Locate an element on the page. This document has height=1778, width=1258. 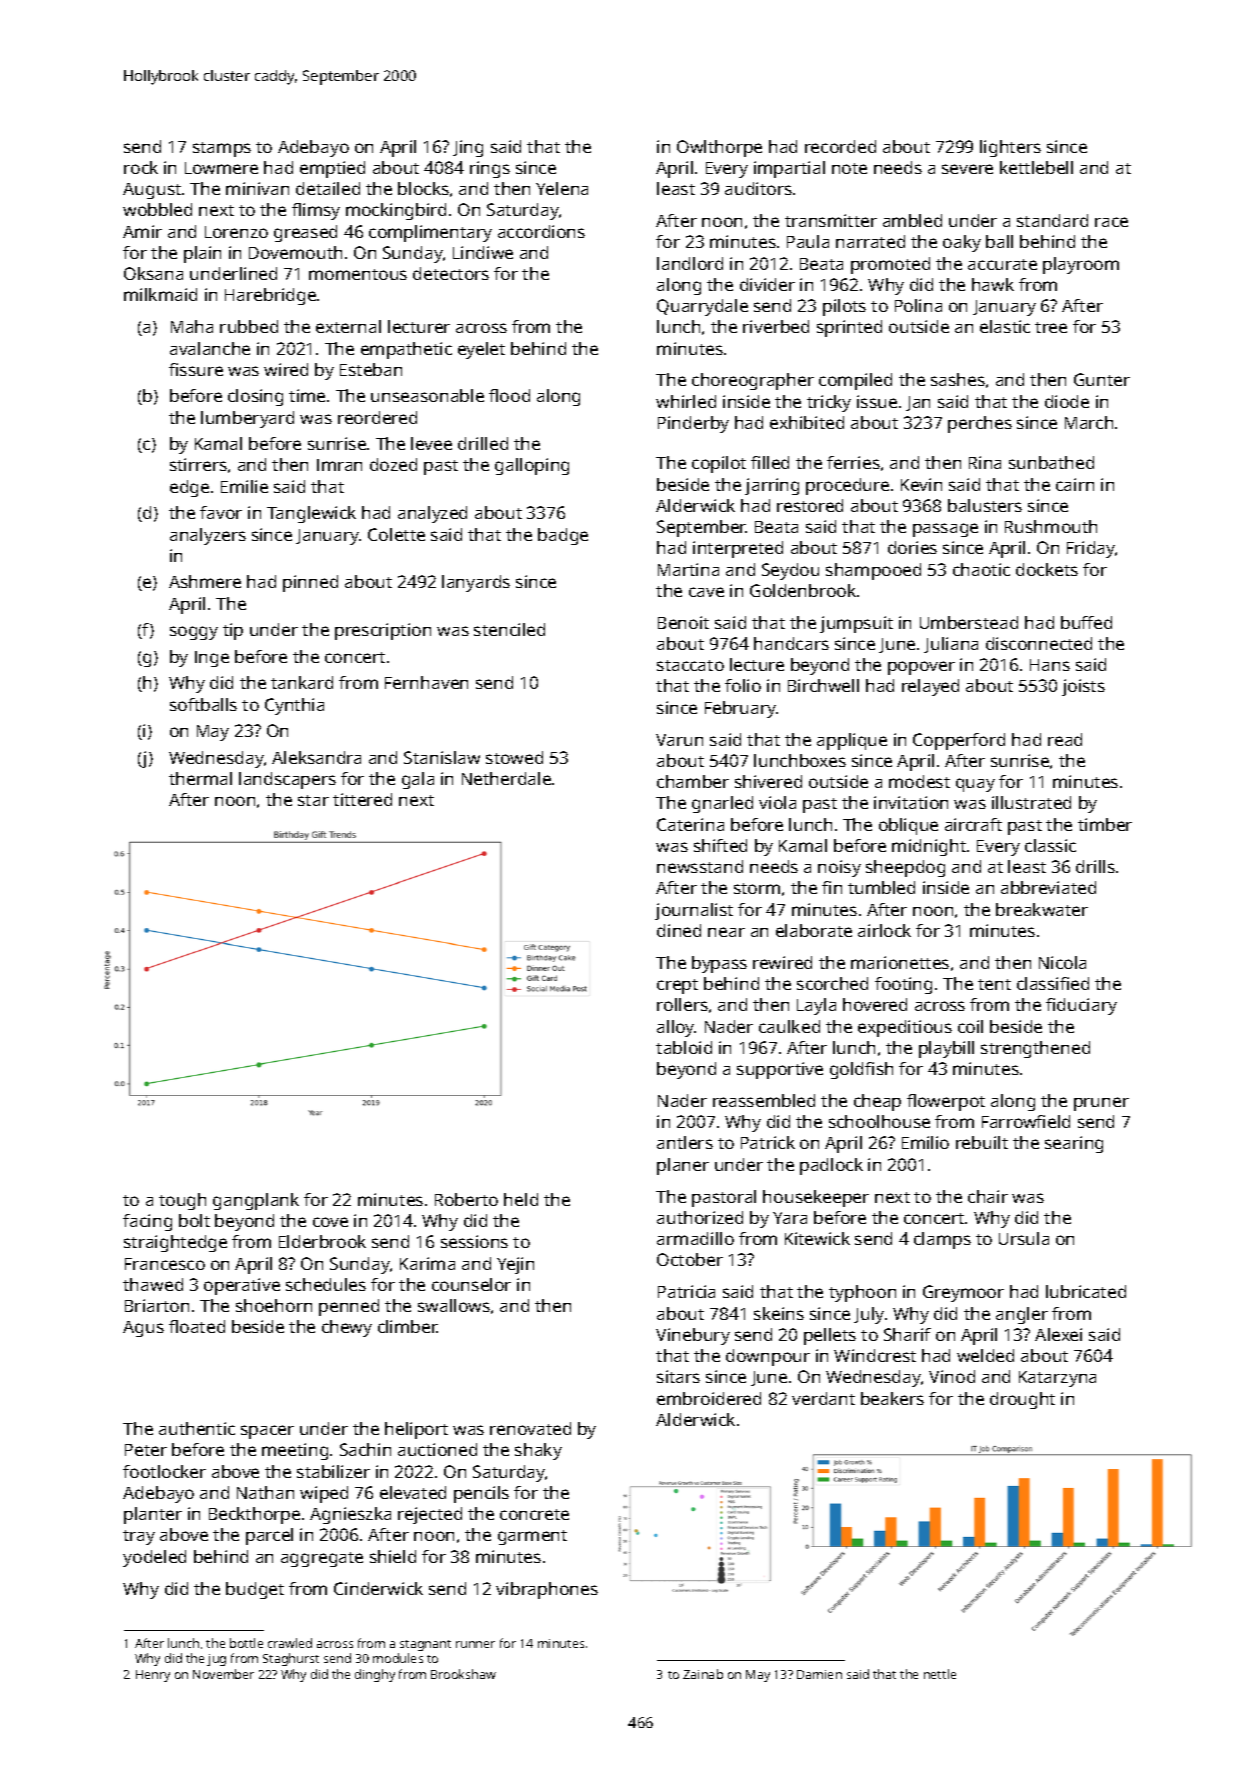
dinghy is located at coordinates (375, 1675).
